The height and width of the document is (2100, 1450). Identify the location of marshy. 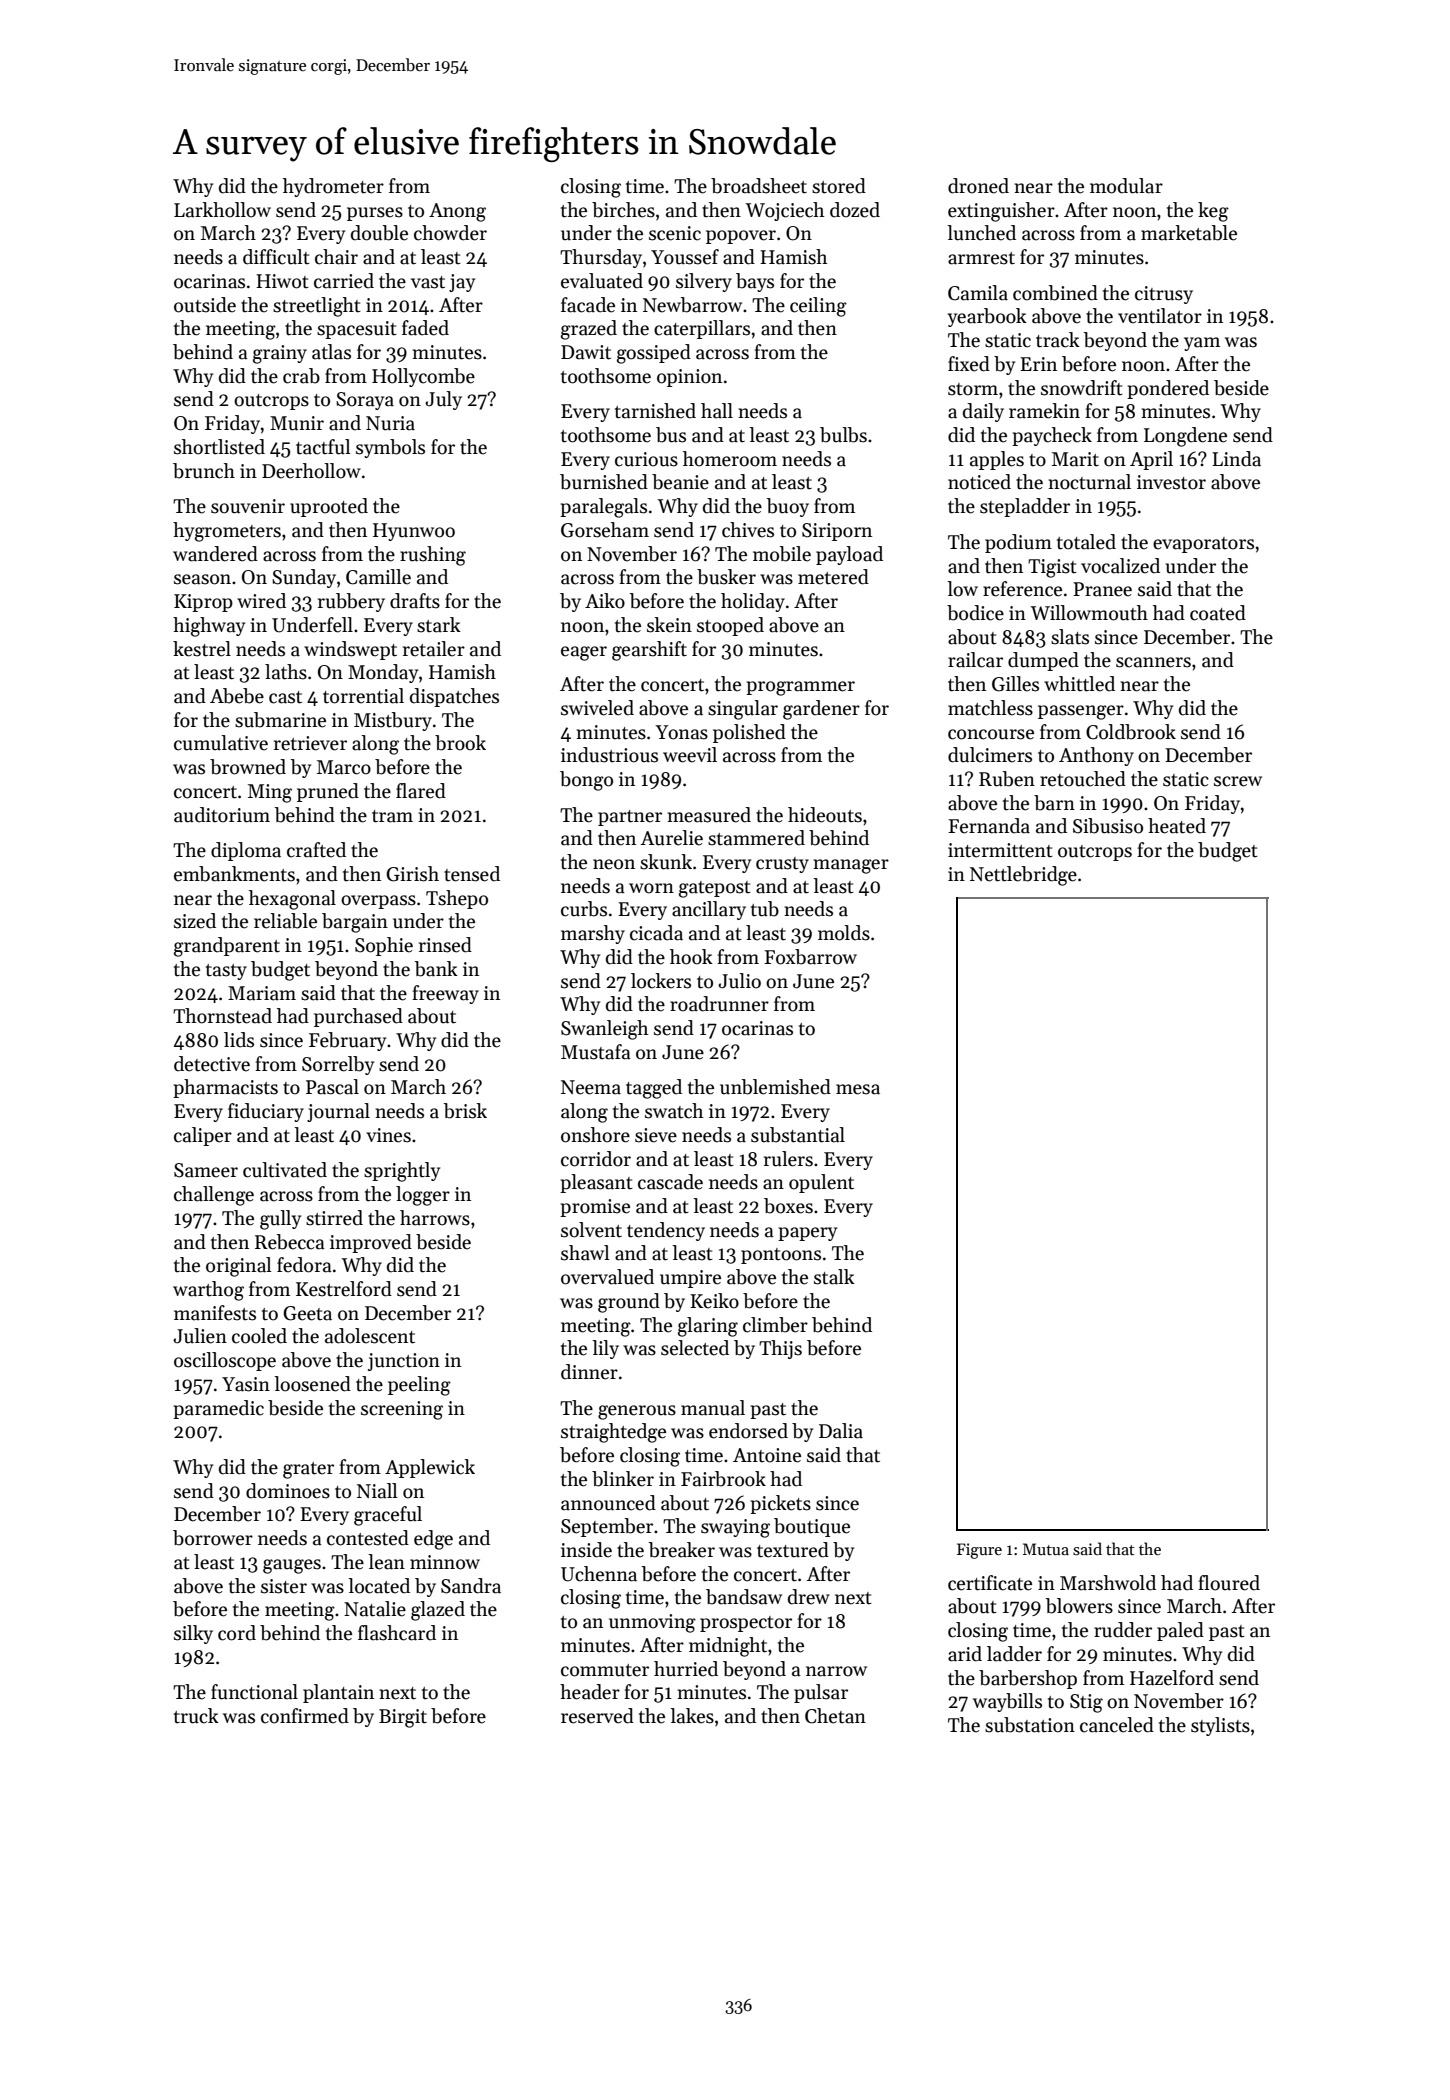
(593, 934).
